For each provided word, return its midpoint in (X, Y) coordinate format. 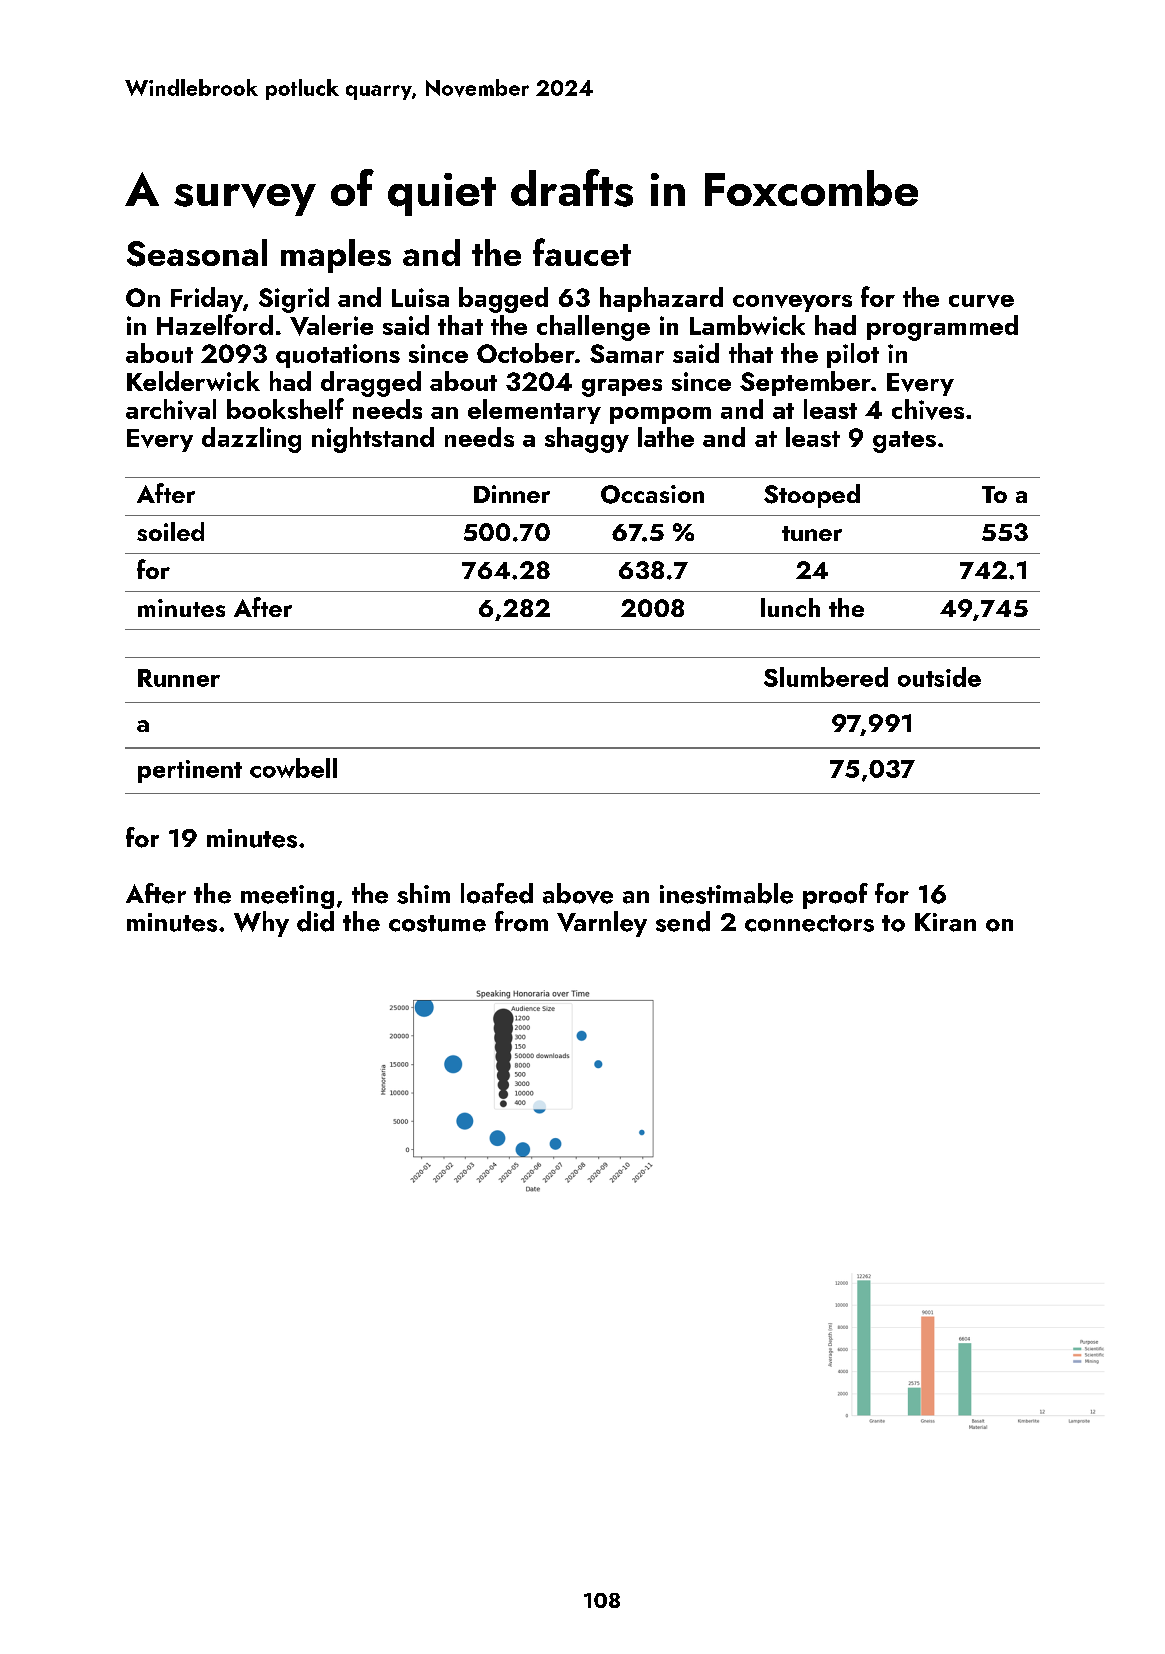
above (578, 893)
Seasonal (197, 253)
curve (981, 301)
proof (835, 896)
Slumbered (826, 677)
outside (939, 677)
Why (261, 924)
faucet (582, 252)
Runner (179, 678)
